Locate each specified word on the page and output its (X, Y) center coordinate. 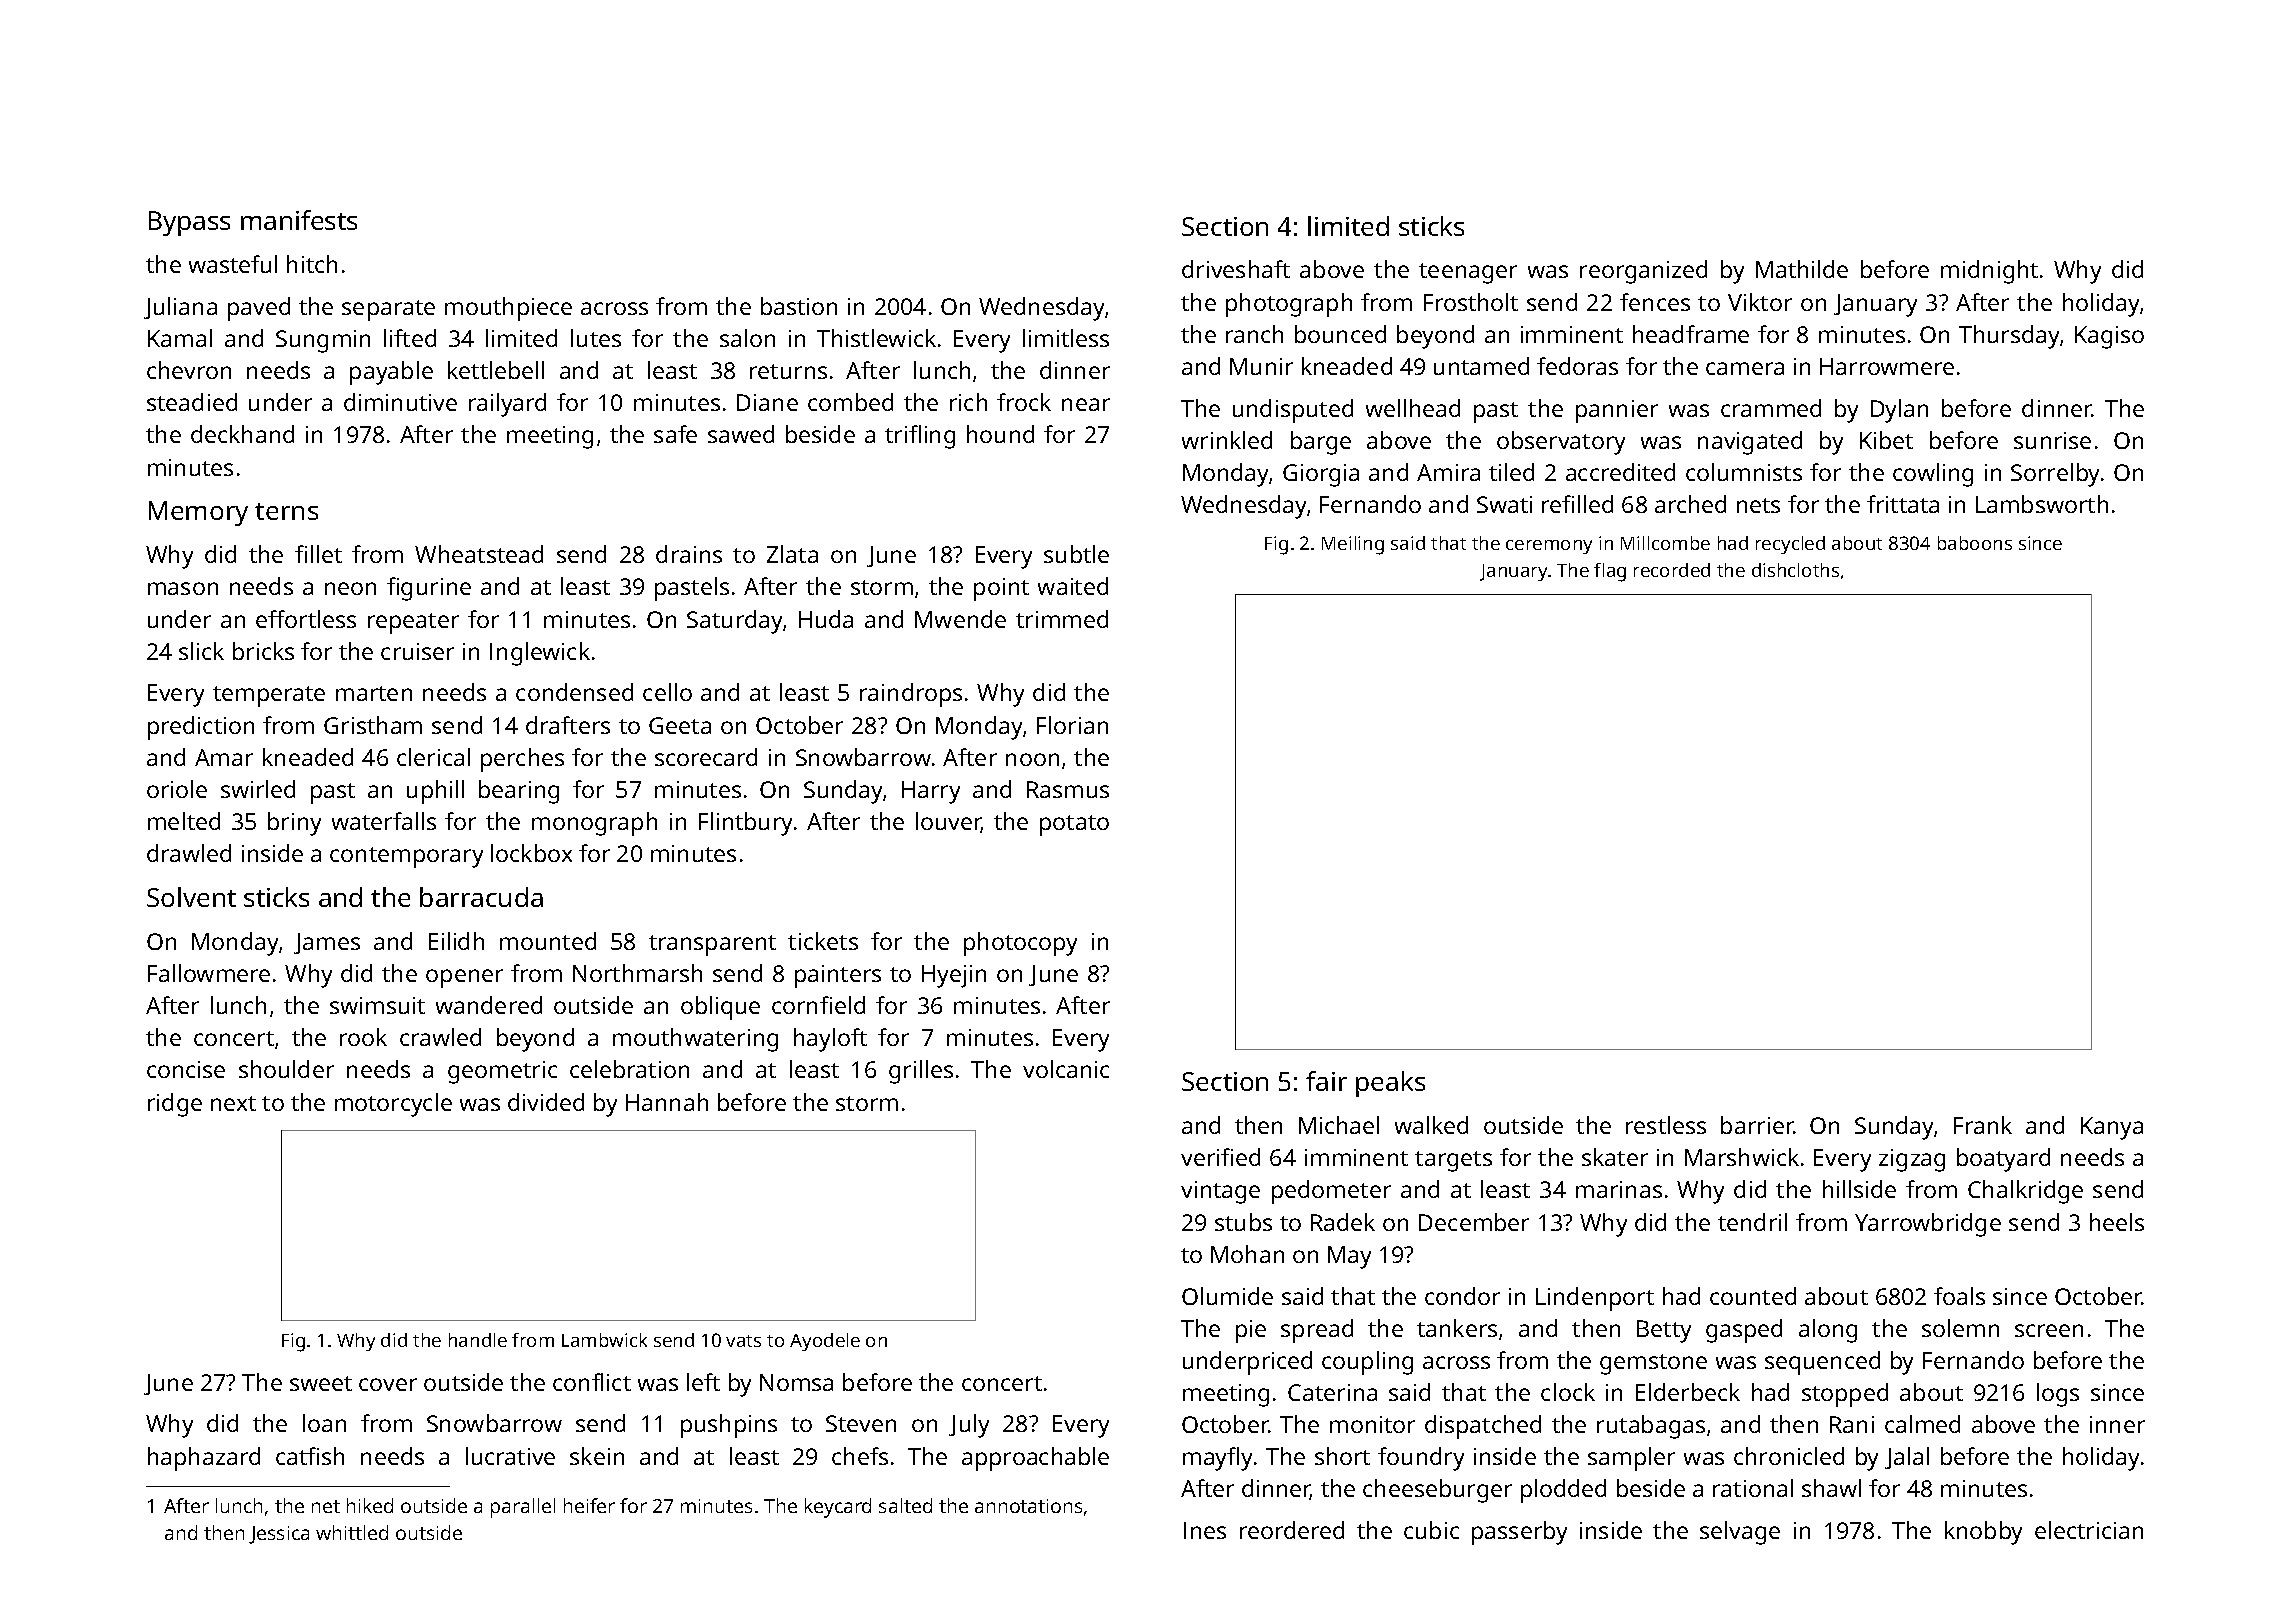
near (1086, 404)
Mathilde (1802, 269)
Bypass (189, 223)
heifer (589, 1505)
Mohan (1247, 1254)
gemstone (1653, 1364)
